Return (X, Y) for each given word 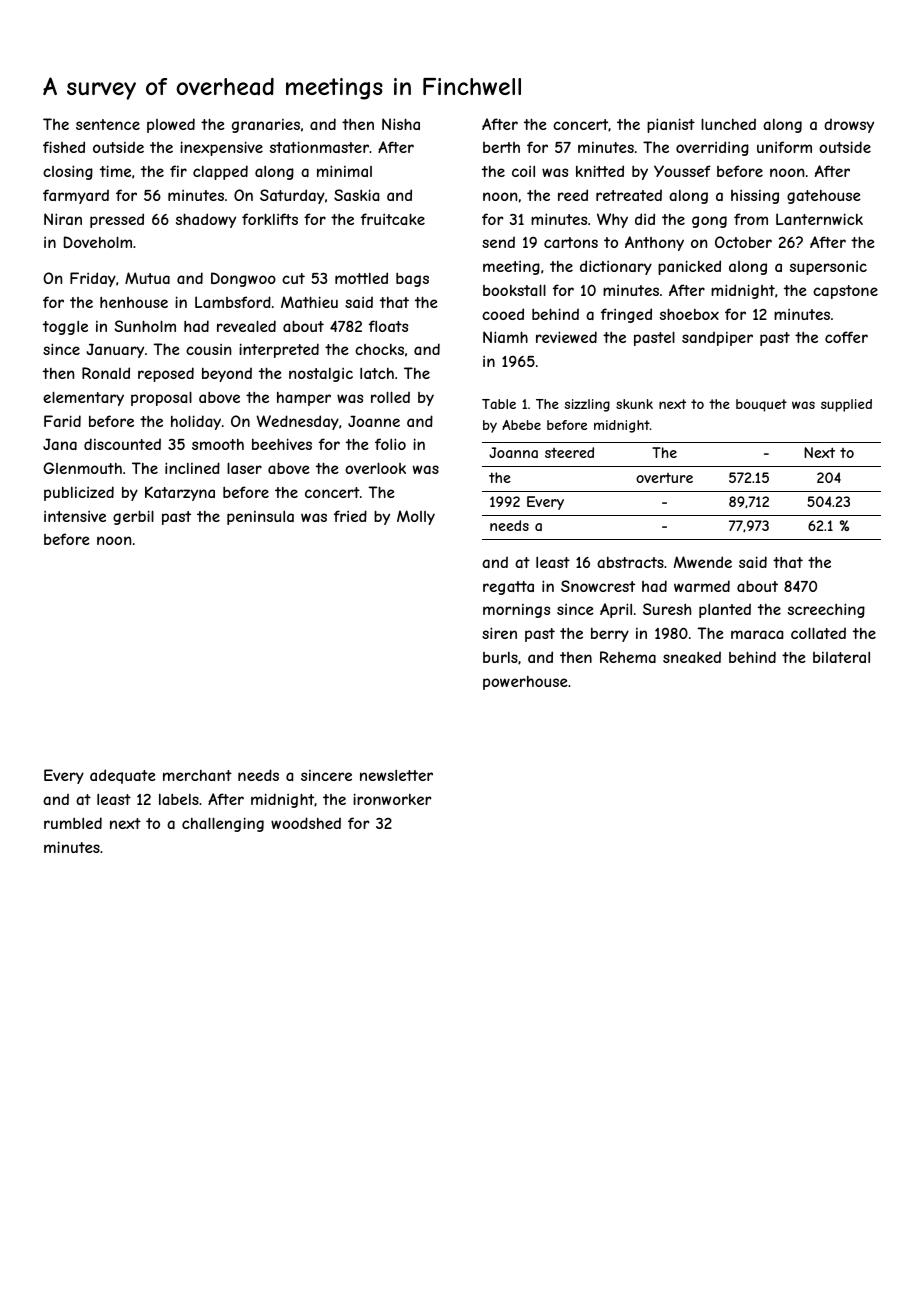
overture (664, 478)
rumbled (73, 823)
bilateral (841, 657)
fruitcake (393, 219)
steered (569, 452)
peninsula (260, 518)
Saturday (292, 196)
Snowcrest (598, 586)
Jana (60, 444)
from (751, 219)
